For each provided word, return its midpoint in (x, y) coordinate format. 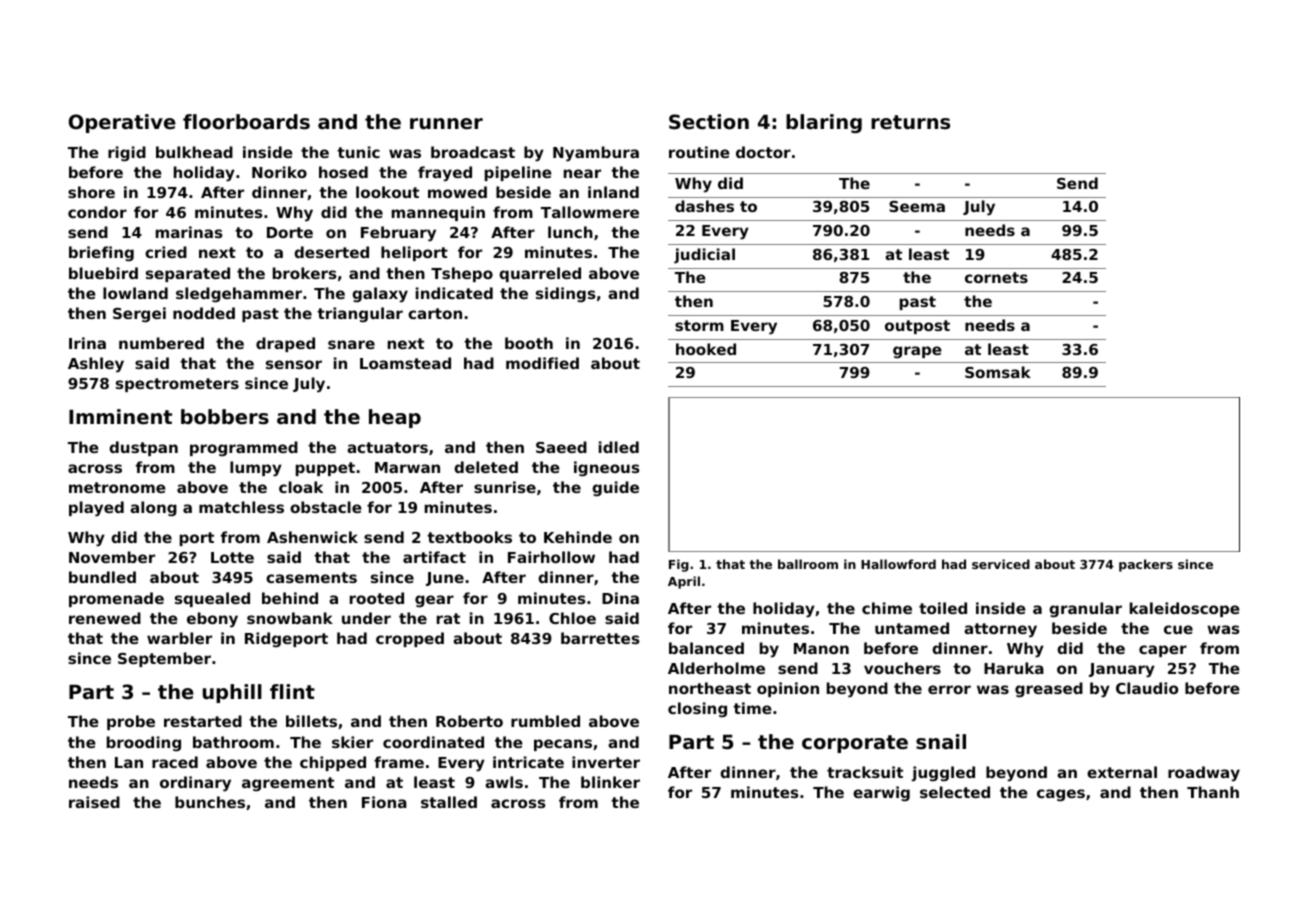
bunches (210, 802)
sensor (294, 364)
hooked (706, 349)
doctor (763, 152)
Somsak (998, 372)
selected (955, 792)
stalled (449, 802)
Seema (917, 206)
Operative (122, 123)
